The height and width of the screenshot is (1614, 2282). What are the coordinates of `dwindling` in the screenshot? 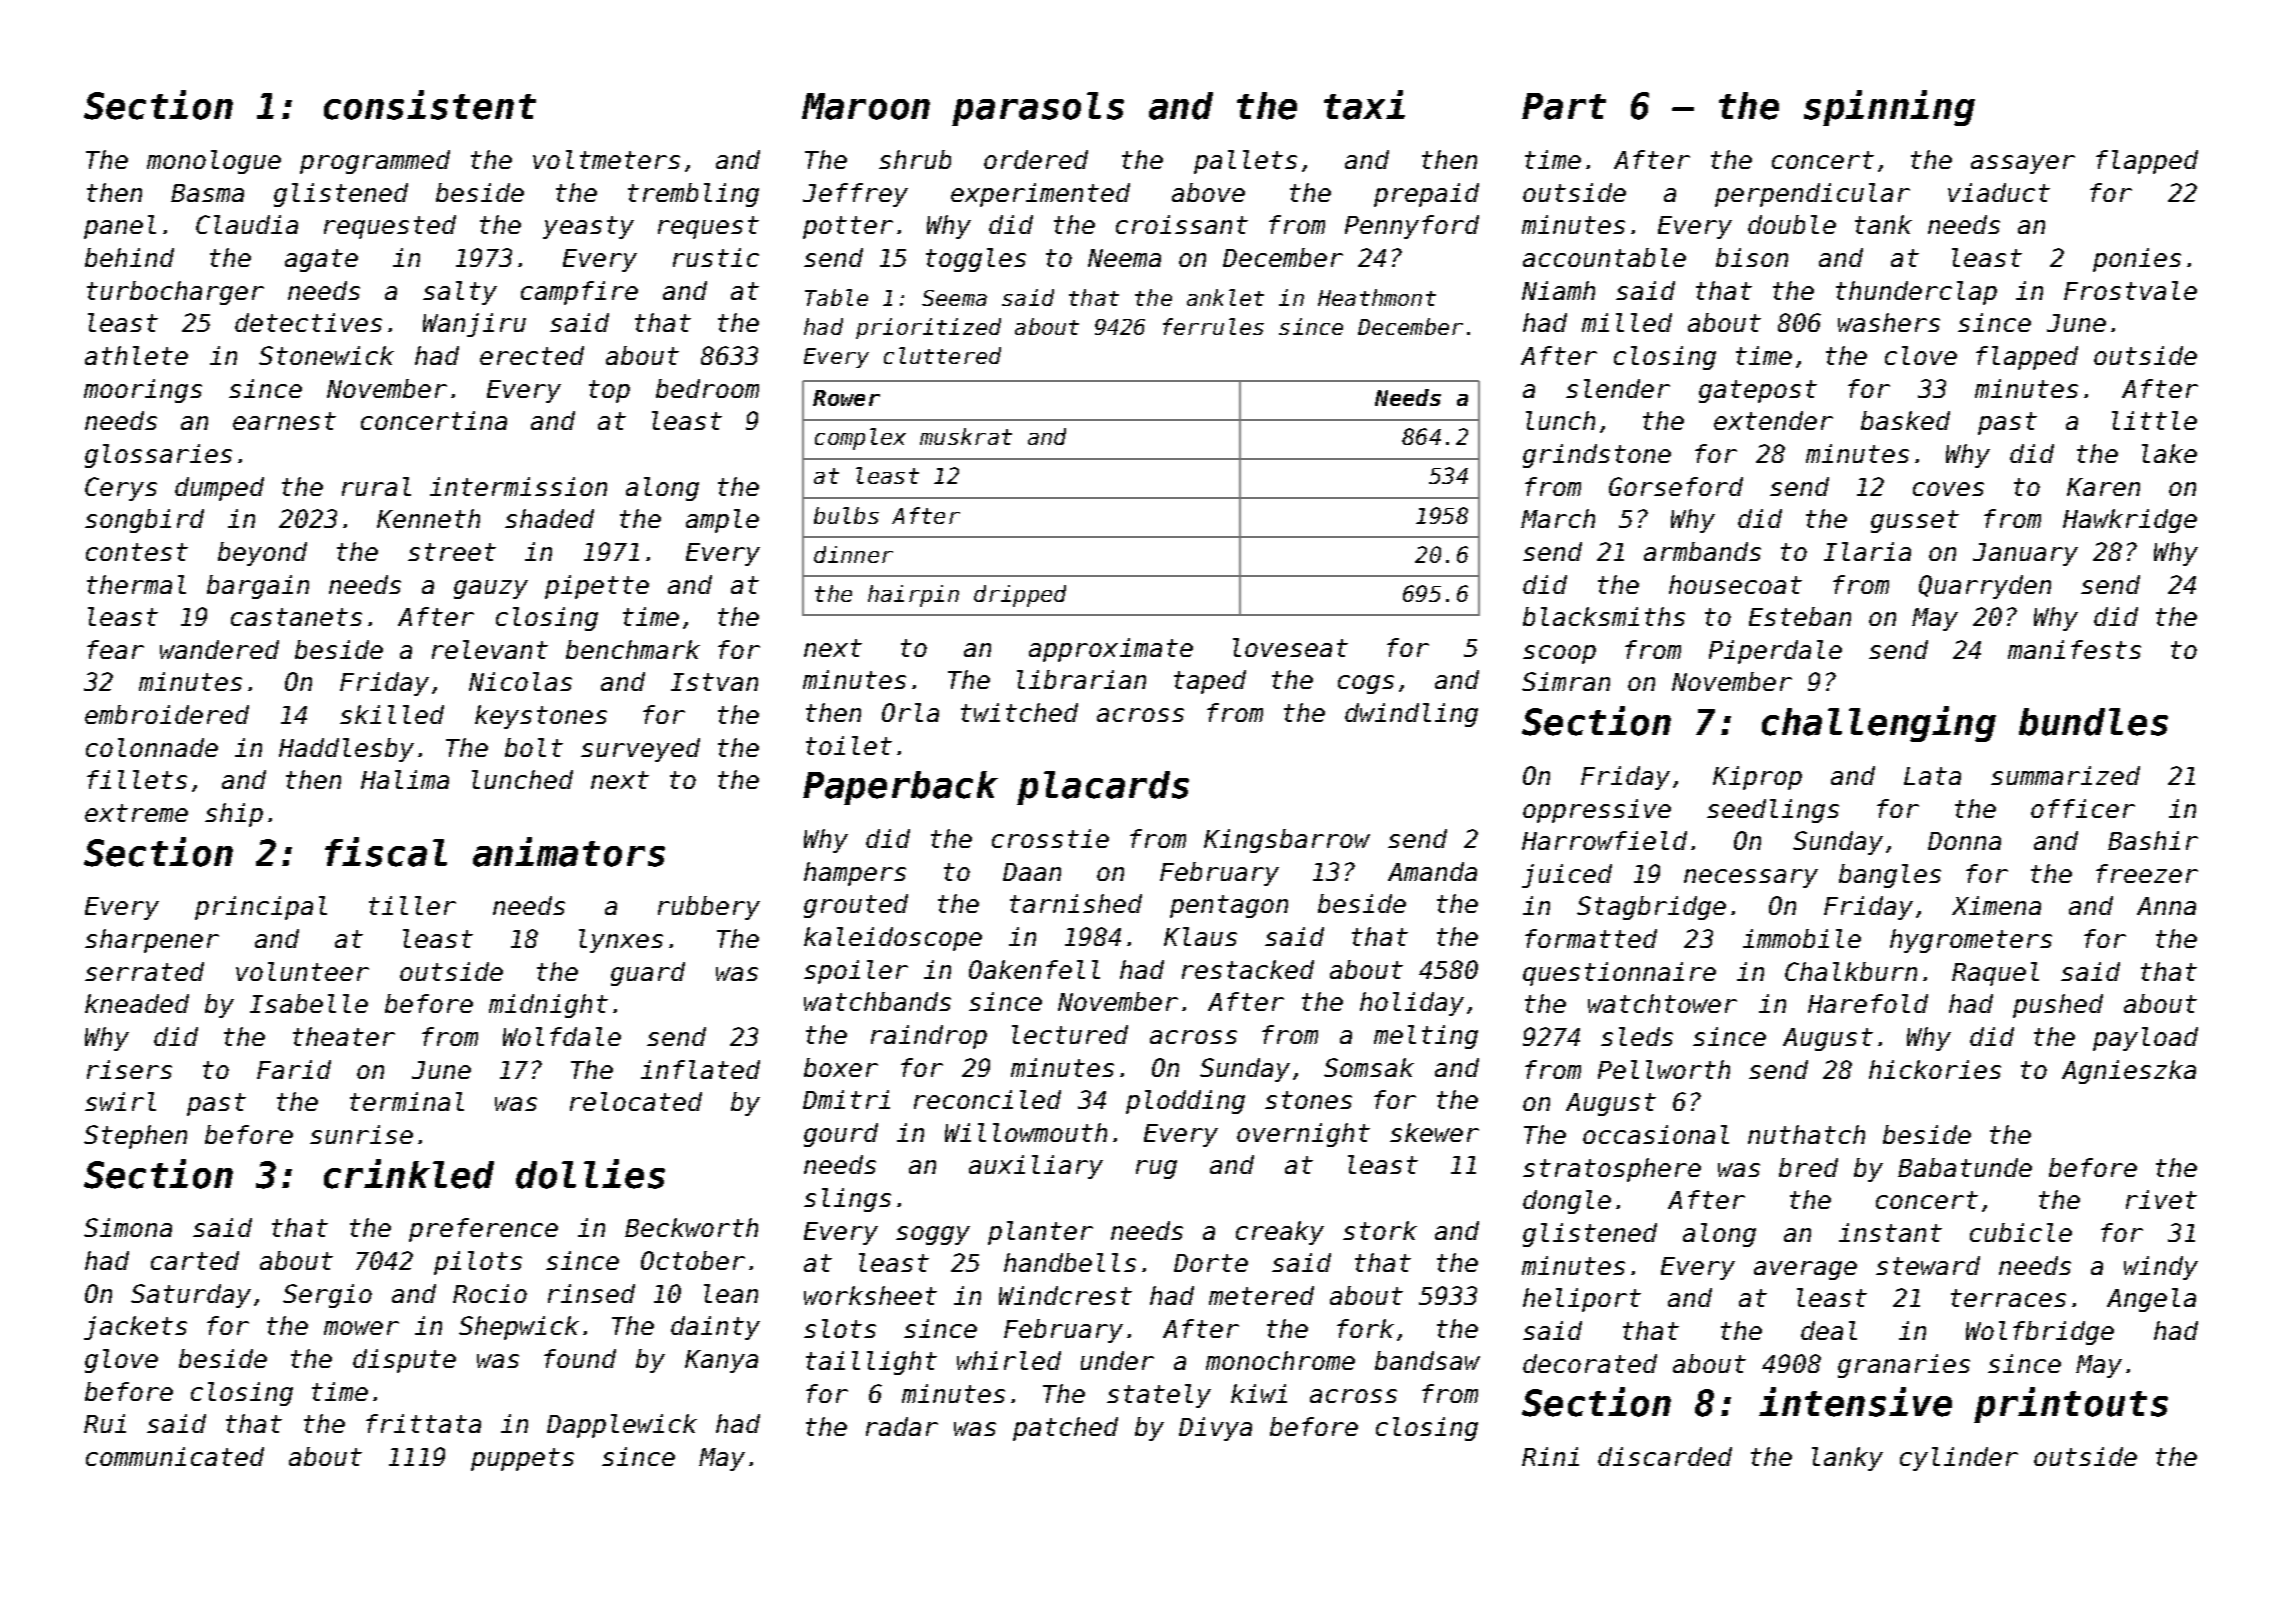 It's located at (1411, 715).
